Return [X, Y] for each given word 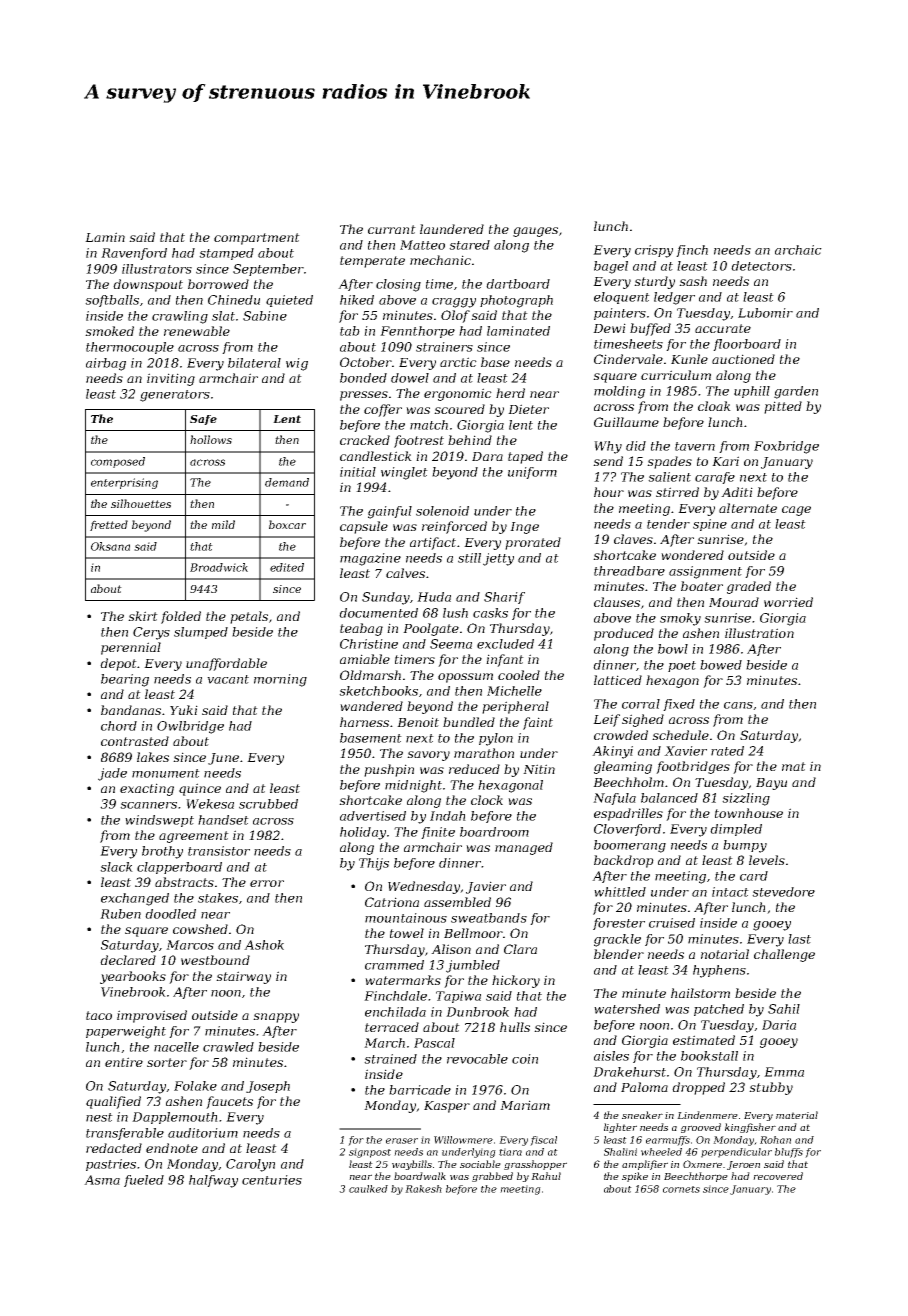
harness [364, 722]
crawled [228, 1047]
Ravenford [134, 254]
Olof [455, 316]
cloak [714, 406]
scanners [148, 805]
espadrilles [628, 814]
